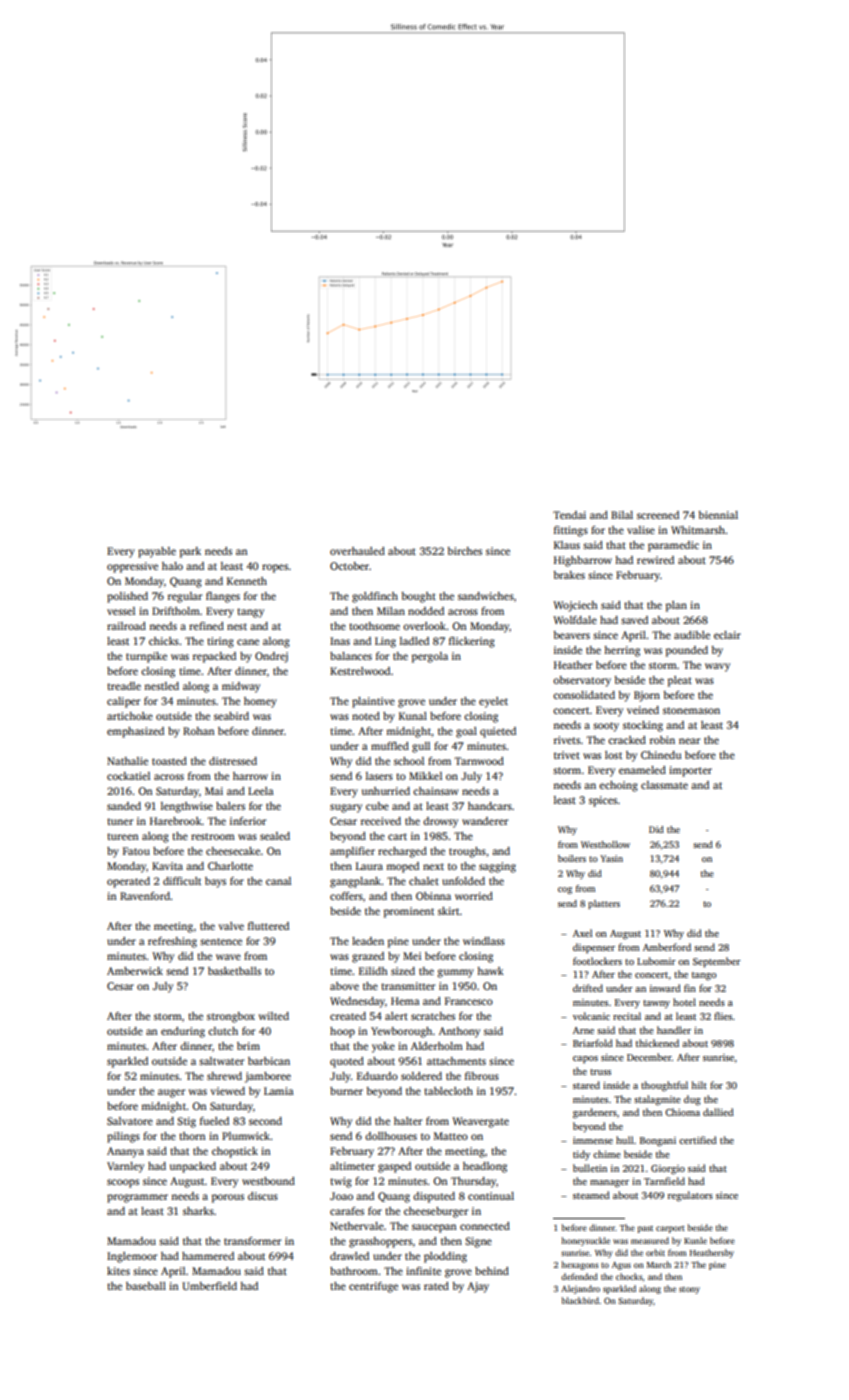  I want to click on regular, so click(185, 597).
